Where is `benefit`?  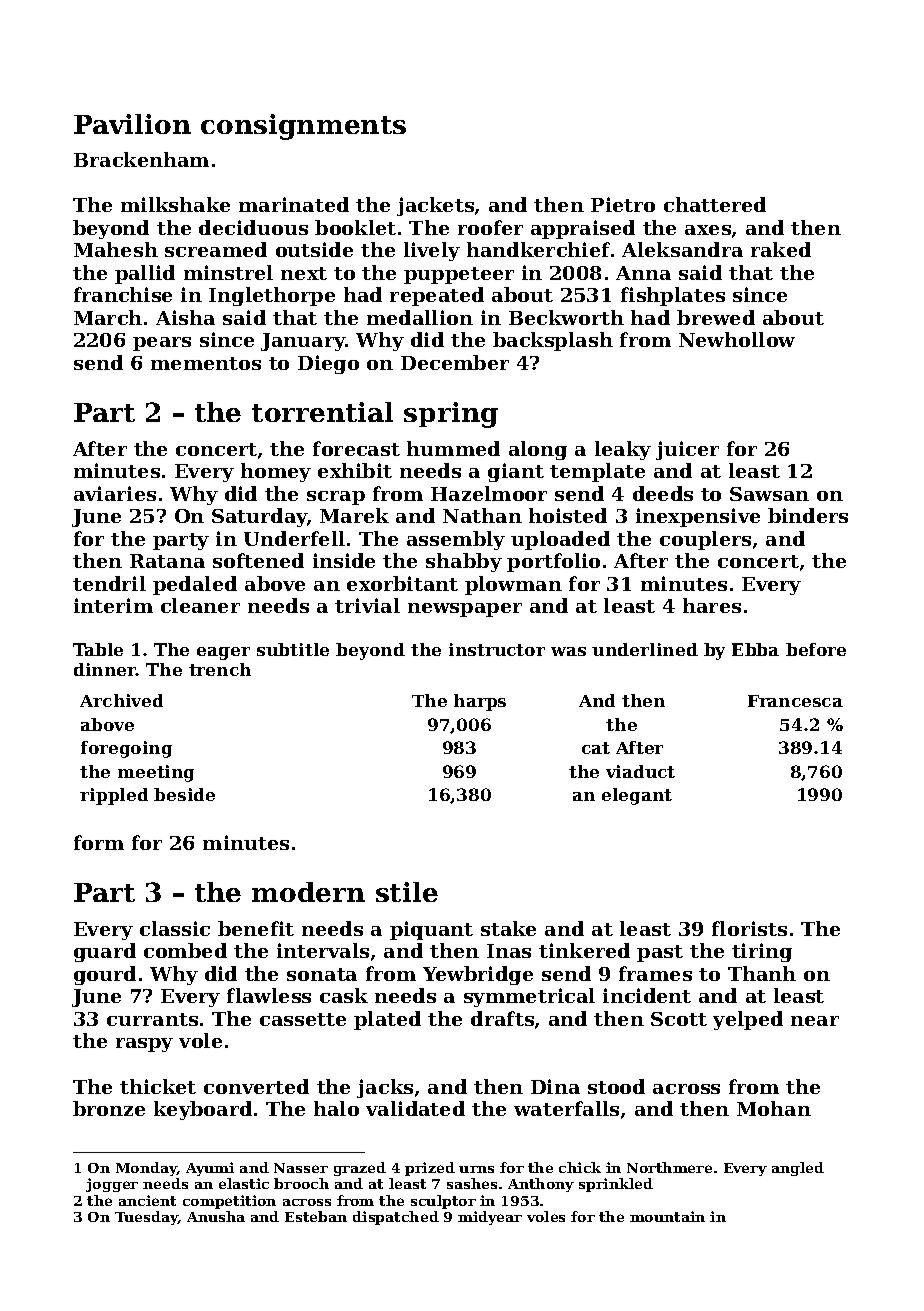 benefit is located at coordinates (256, 928).
